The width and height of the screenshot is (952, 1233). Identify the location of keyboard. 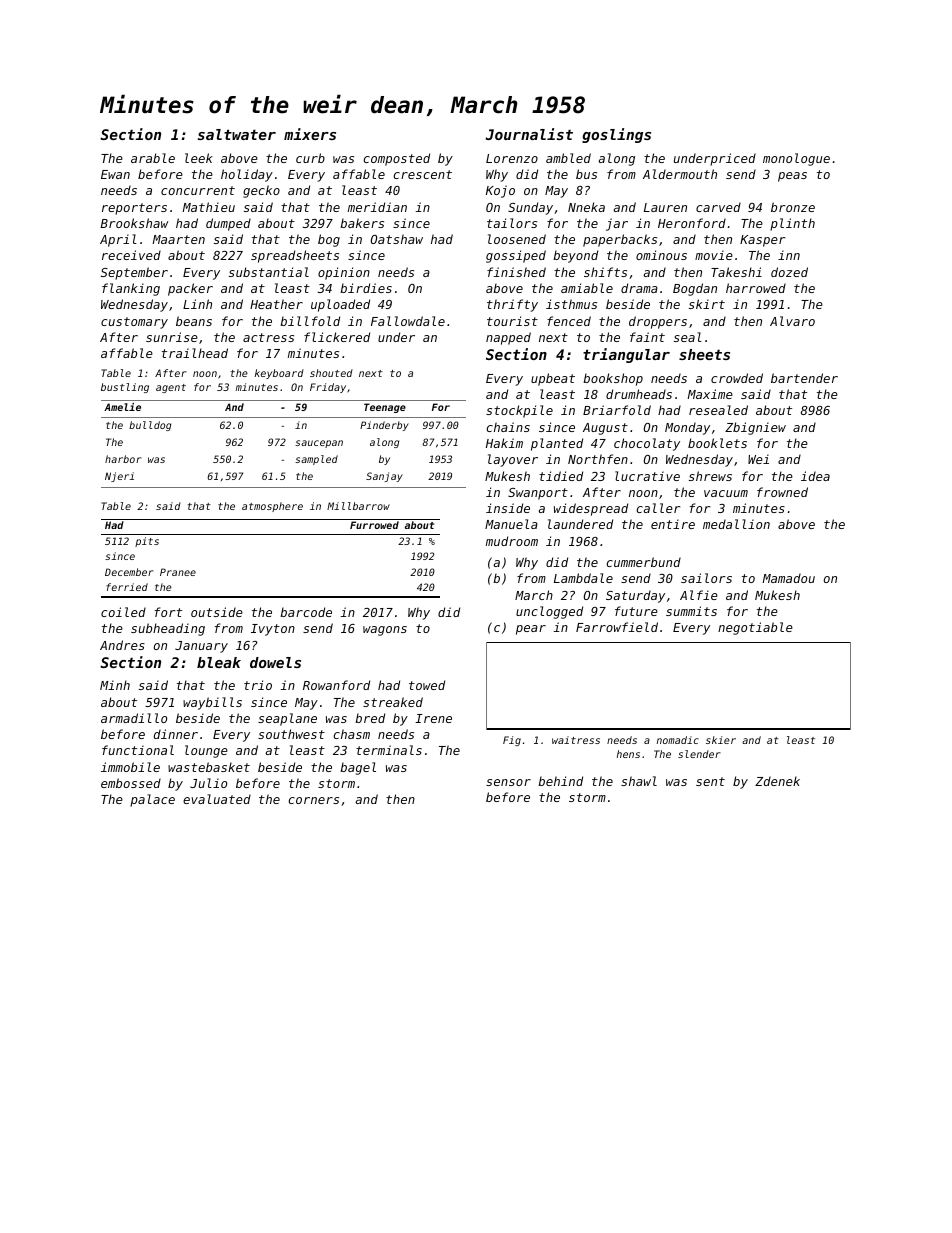
(279, 374).
